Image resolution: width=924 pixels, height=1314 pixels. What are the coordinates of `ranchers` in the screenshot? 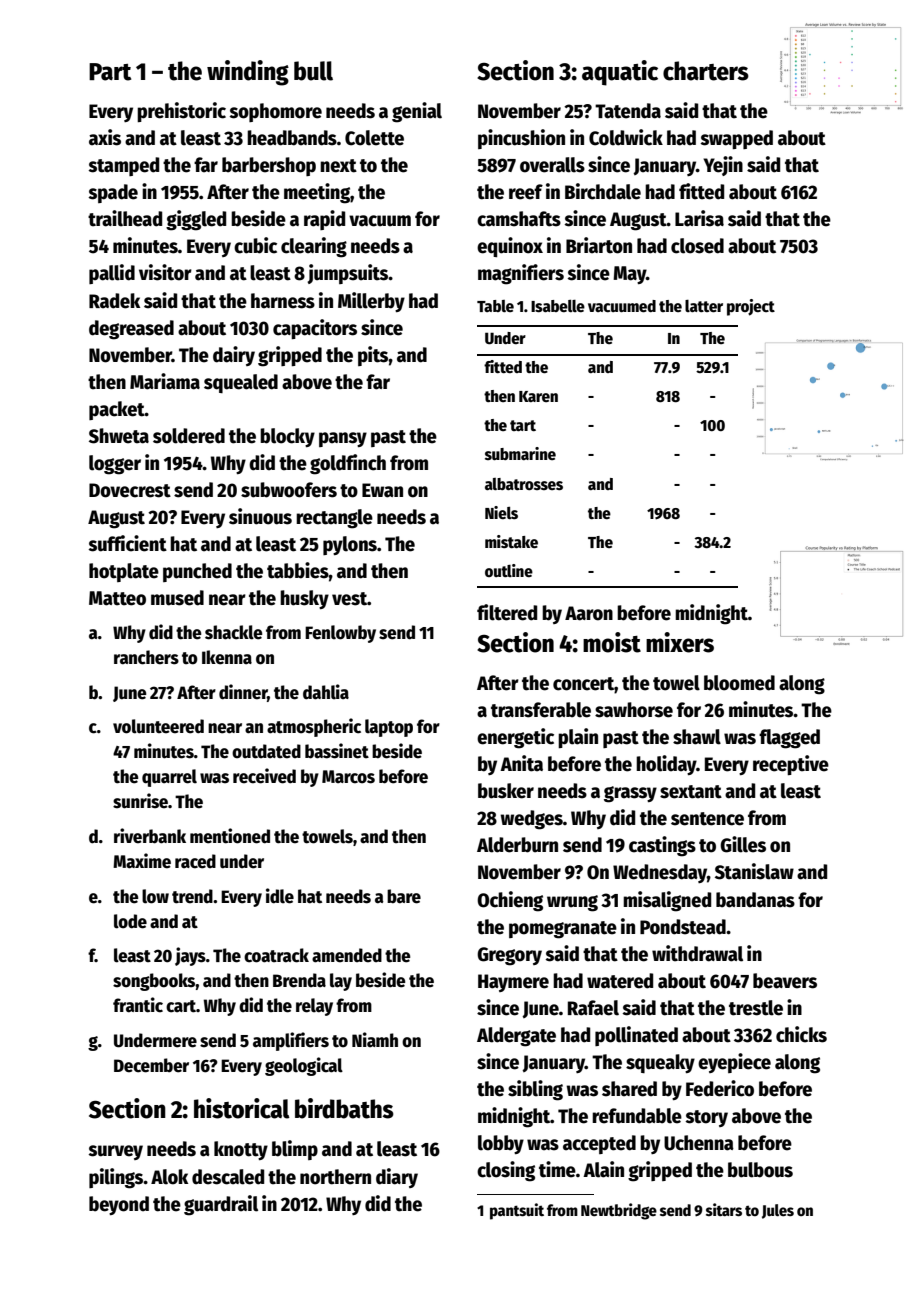 It's located at (146, 657).
